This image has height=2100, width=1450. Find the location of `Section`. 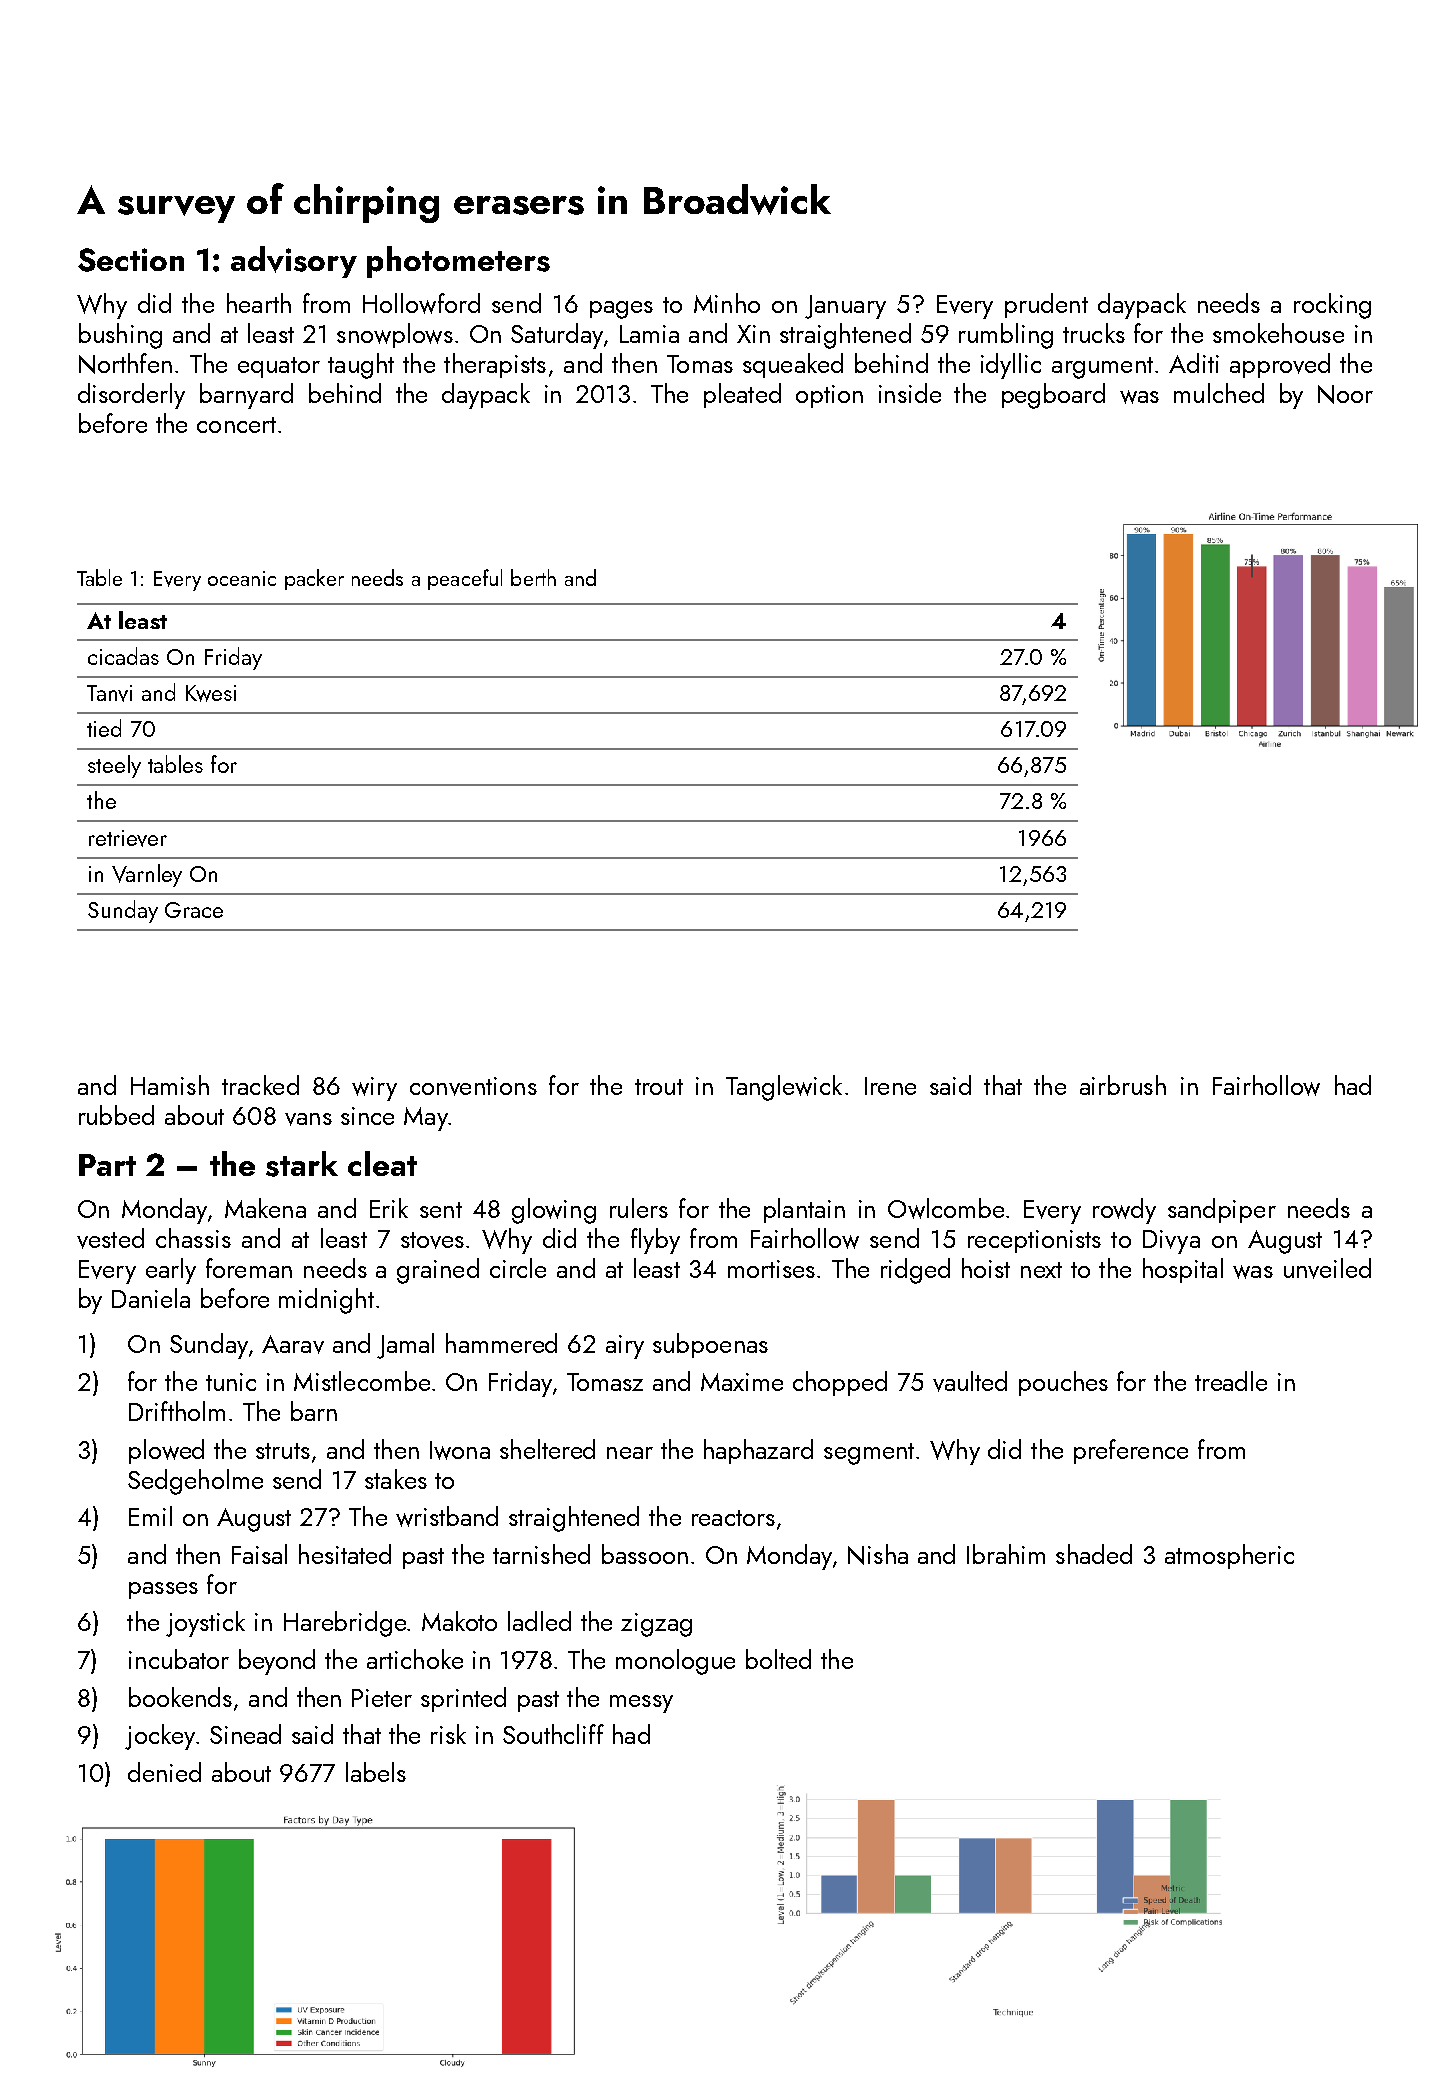

Section is located at coordinates (131, 260).
